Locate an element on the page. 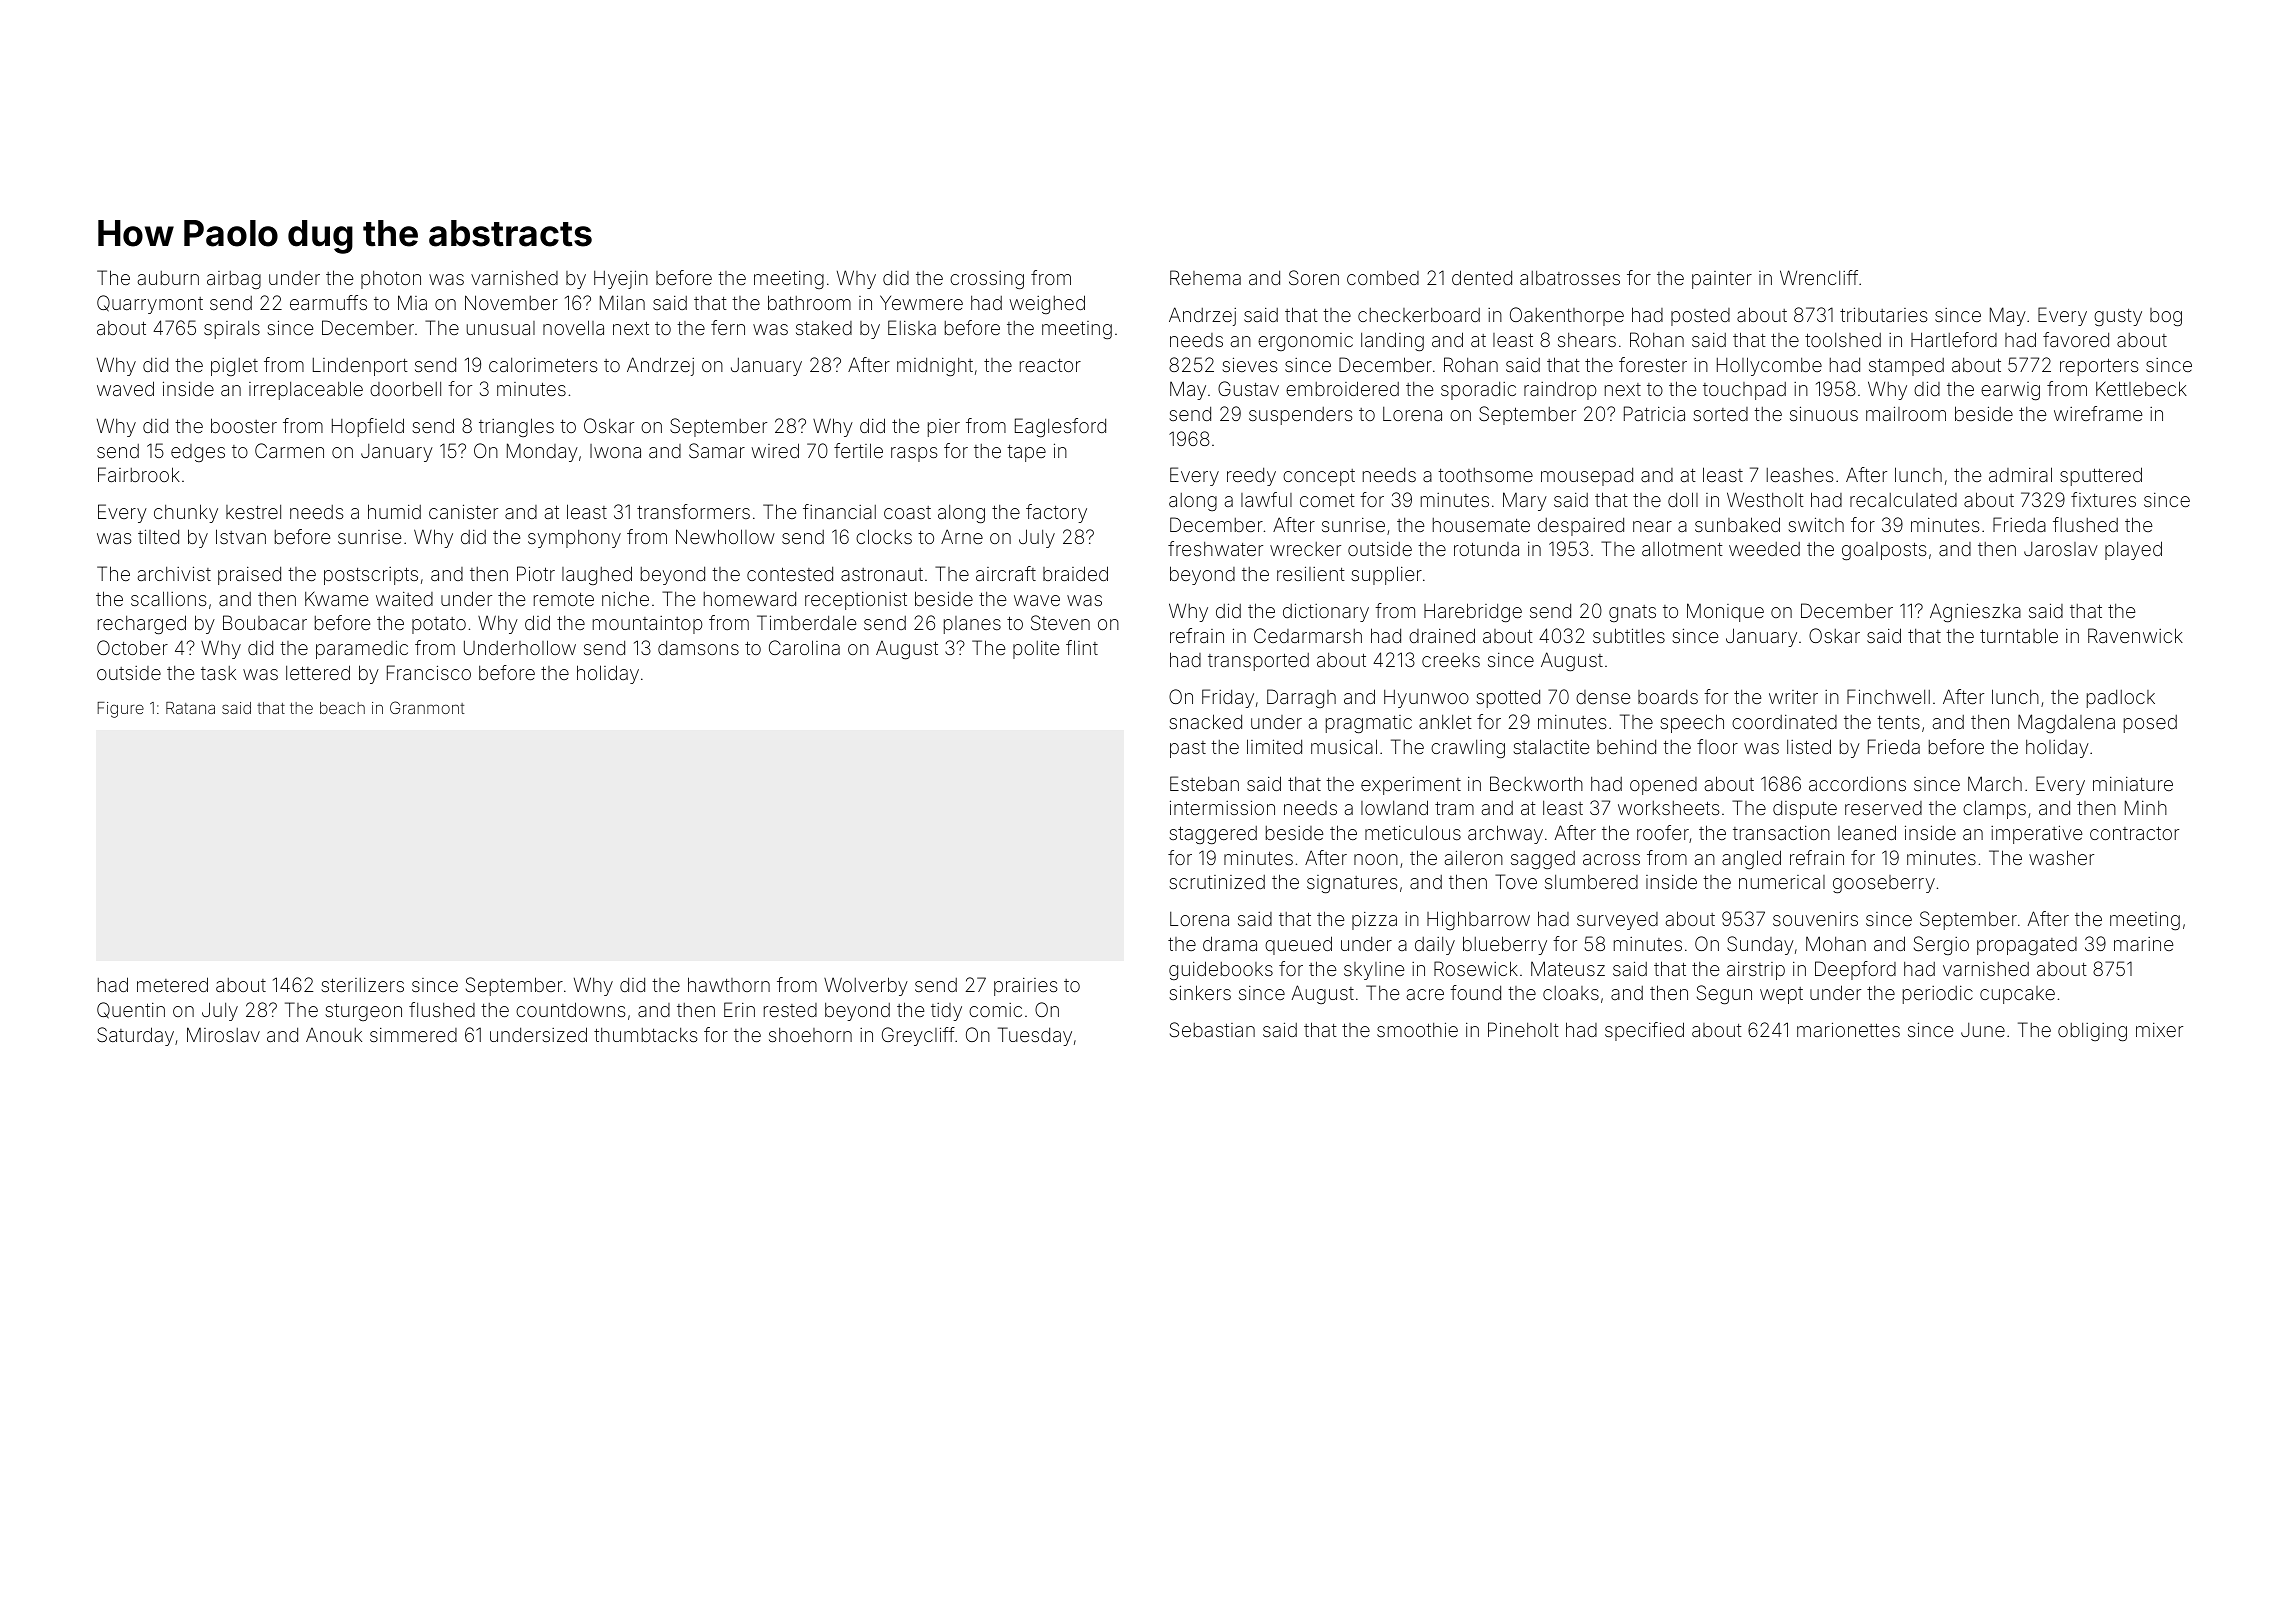 The image size is (2292, 1620). combed is located at coordinates (1383, 278).
